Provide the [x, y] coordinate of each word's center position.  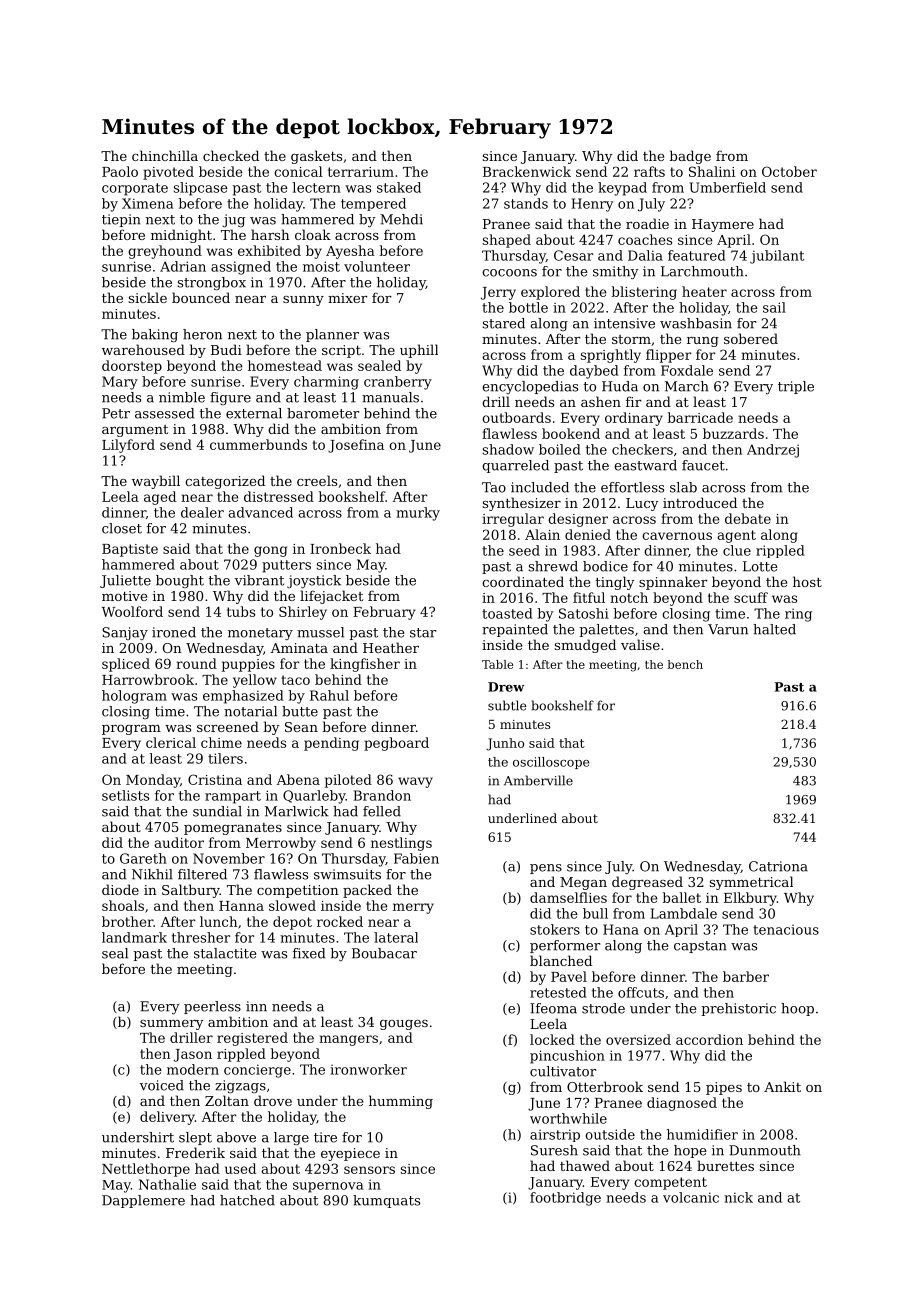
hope [690, 1151]
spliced [126, 665]
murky [418, 514]
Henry [592, 205]
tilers [225, 758]
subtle [507, 705]
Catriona [778, 866]
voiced [162, 1085]
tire [325, 1137]
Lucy [642, 504]
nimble [182, 397]
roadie [647, 223]
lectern [316, 187]
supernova [328, 1187]
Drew [506, 687]
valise [640, 644]
